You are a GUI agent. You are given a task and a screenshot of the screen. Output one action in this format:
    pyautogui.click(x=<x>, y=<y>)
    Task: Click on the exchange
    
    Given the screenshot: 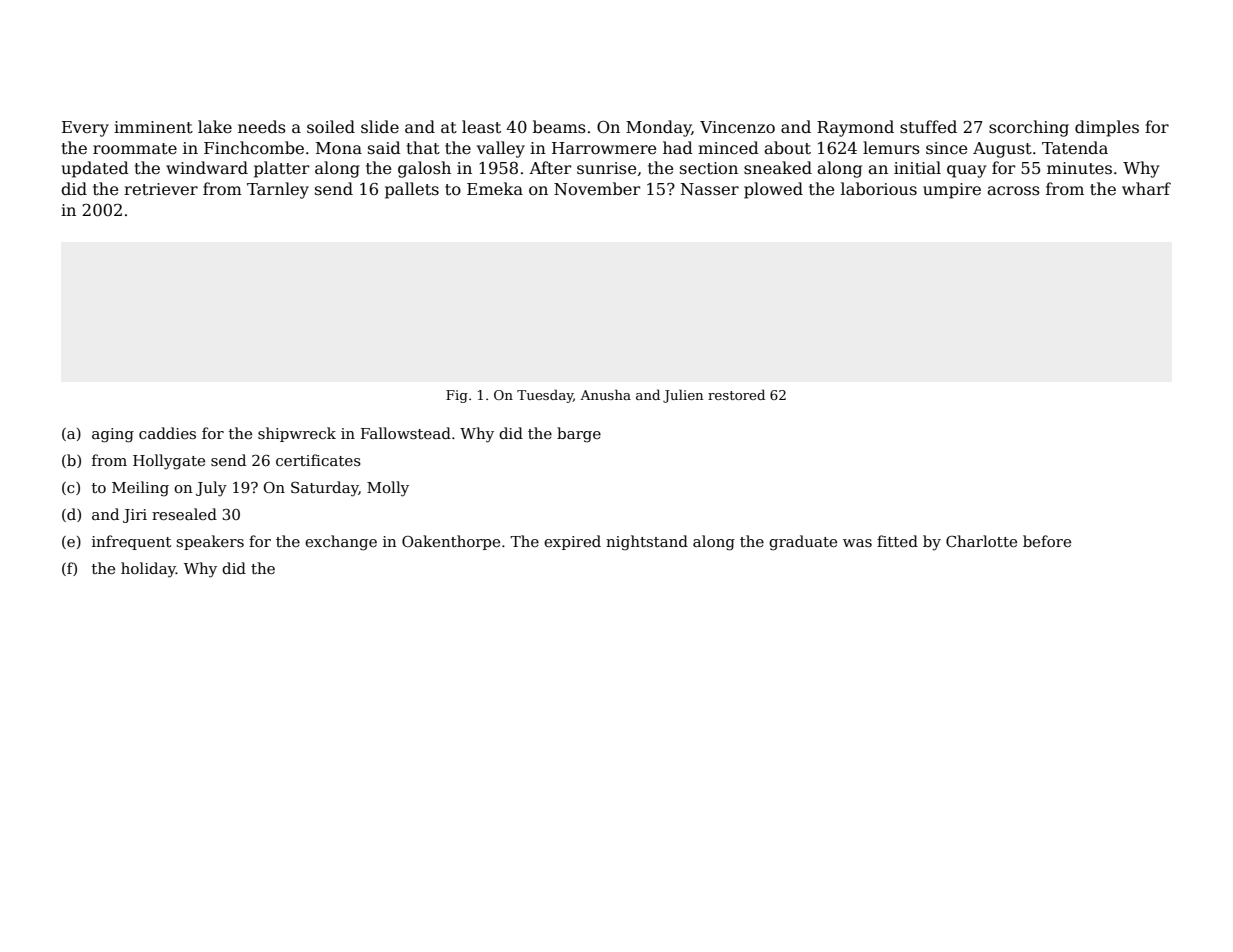 What is the action you would take?
    pyautogui.click(x=341, y=543)
